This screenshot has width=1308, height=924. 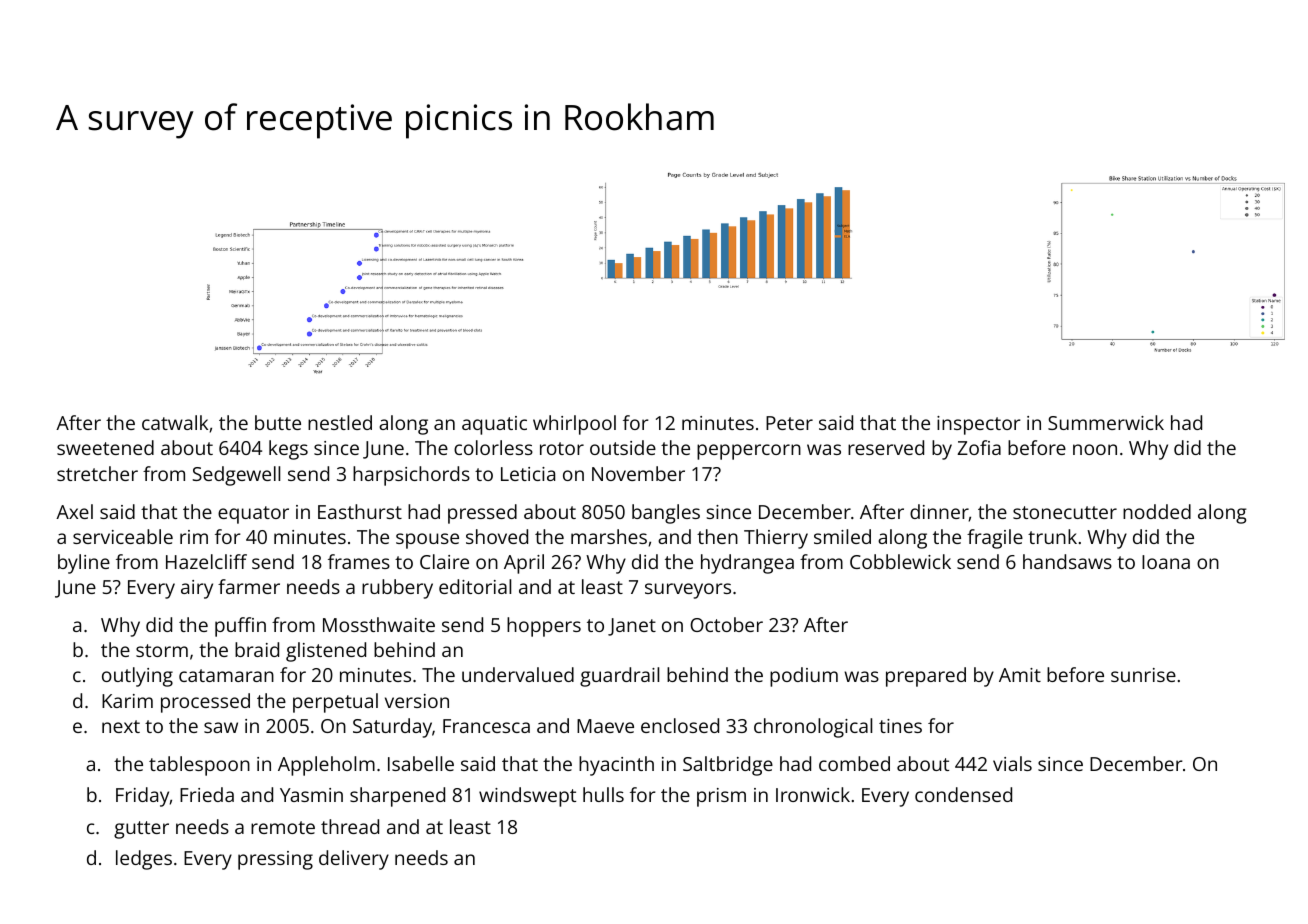 I want to click on podium, so click(x=804, y=677).
